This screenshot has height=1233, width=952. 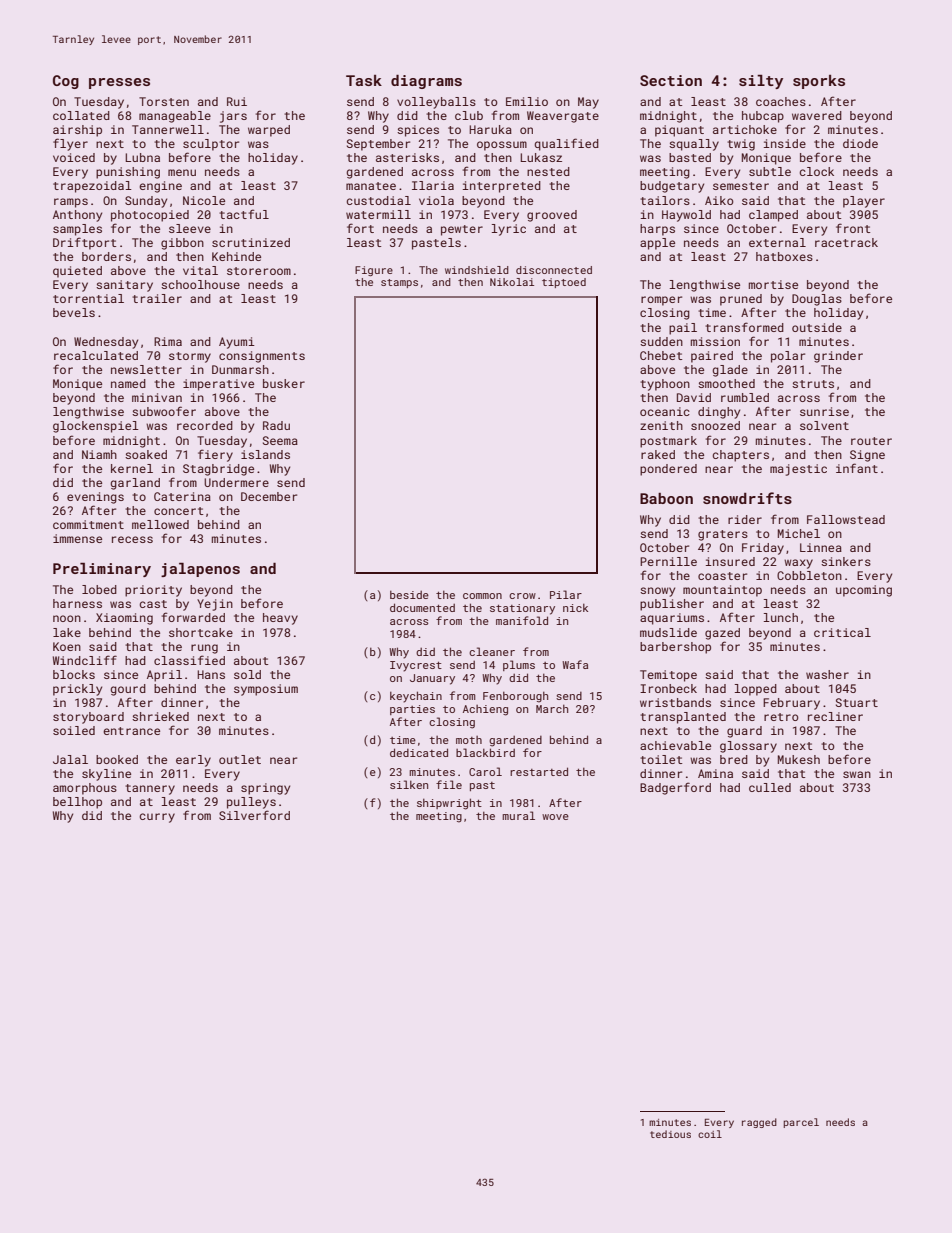 What do you see at coordinates (422, 607) in the screenshot?
I see `documented` at bounding box center [422, 607].
